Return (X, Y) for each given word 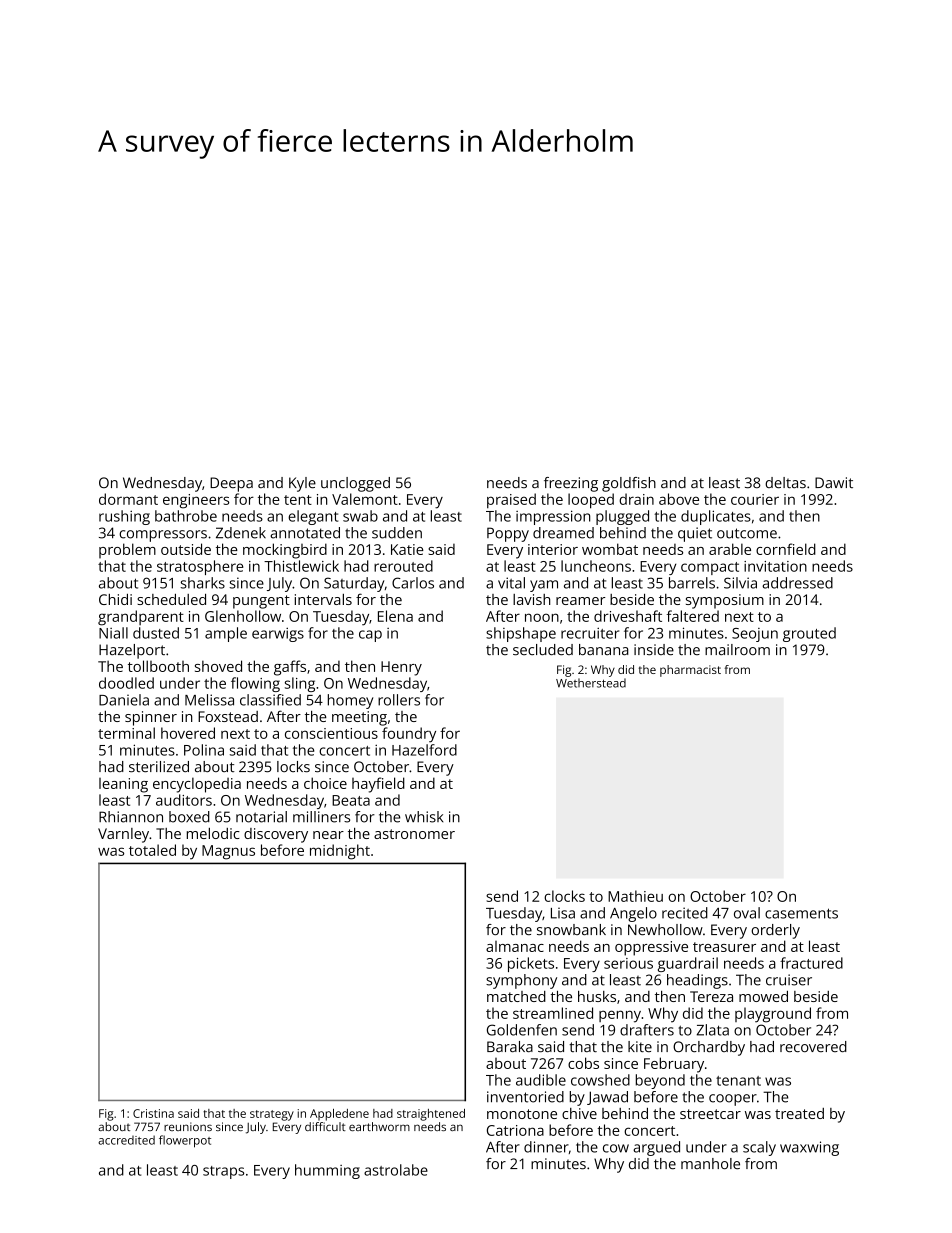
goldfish (629, 484)
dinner (546, 1147)
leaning (123, 785)
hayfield (378, 785)
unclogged (355, 484)
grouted (809, 634)
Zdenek (241, 533)
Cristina (153, 1113)
